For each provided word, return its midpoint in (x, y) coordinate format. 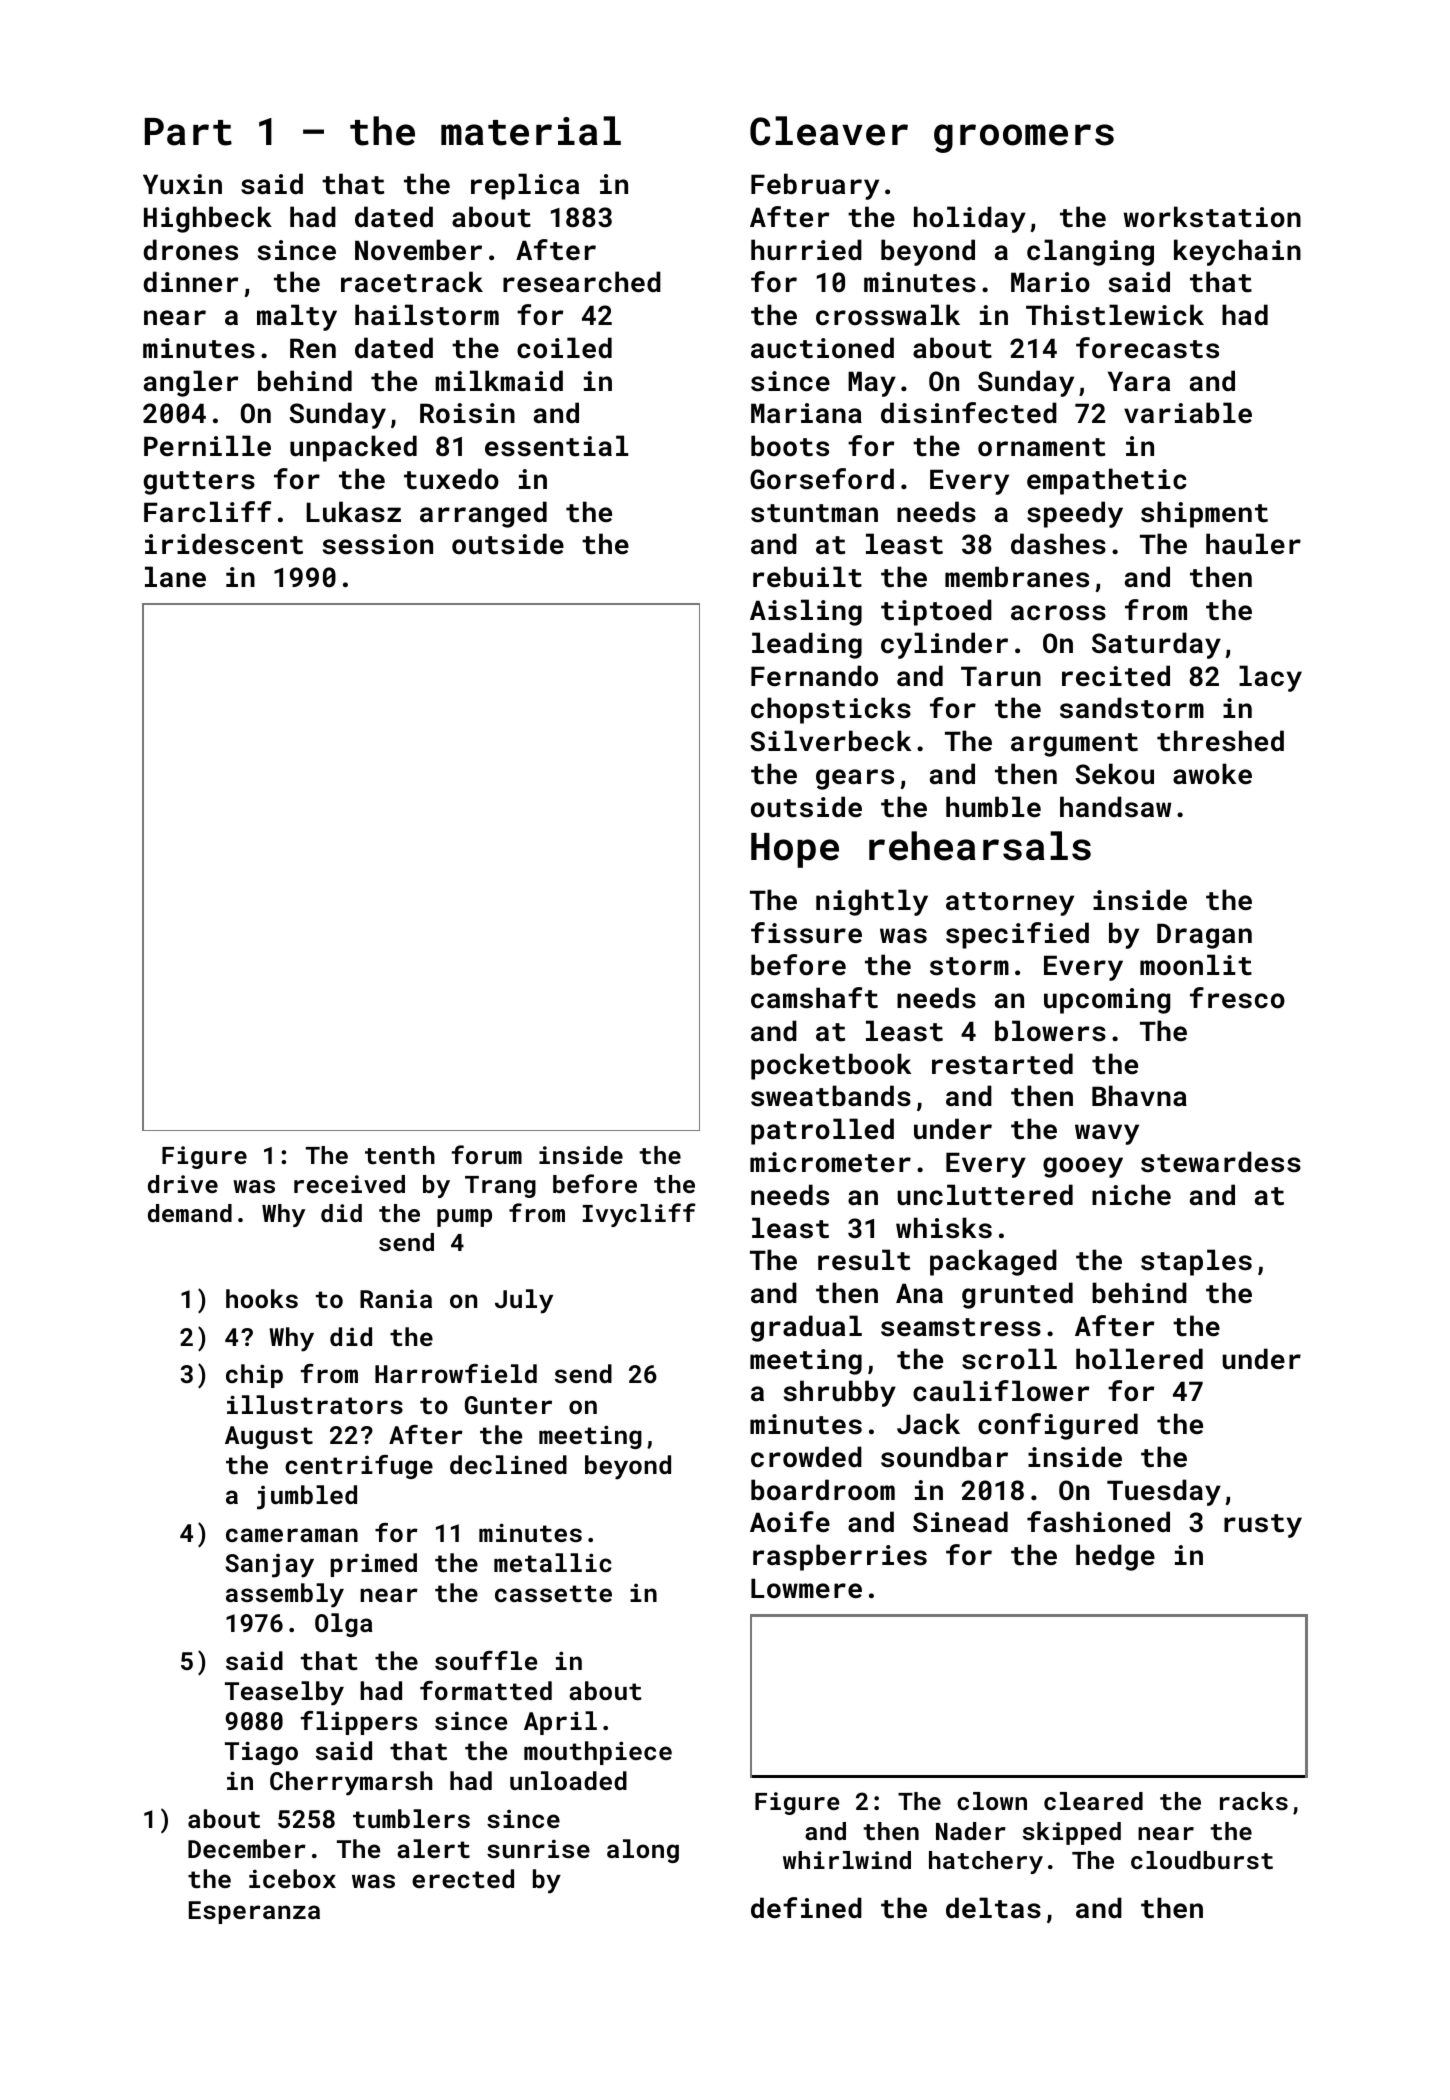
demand (190, 1213)
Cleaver (829, 131)
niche (1131, 1195)
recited (1116, 676)
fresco (1237, 998)
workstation (1212, 217)
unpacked (353, 448)
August (269, 1437)
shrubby (840, 1393)
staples (1196, 1262)
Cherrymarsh (351, 1783)
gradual (806, 1328)
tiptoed (936, 612)
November (418, 249)
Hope (795, 850)
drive (183, 1184)
